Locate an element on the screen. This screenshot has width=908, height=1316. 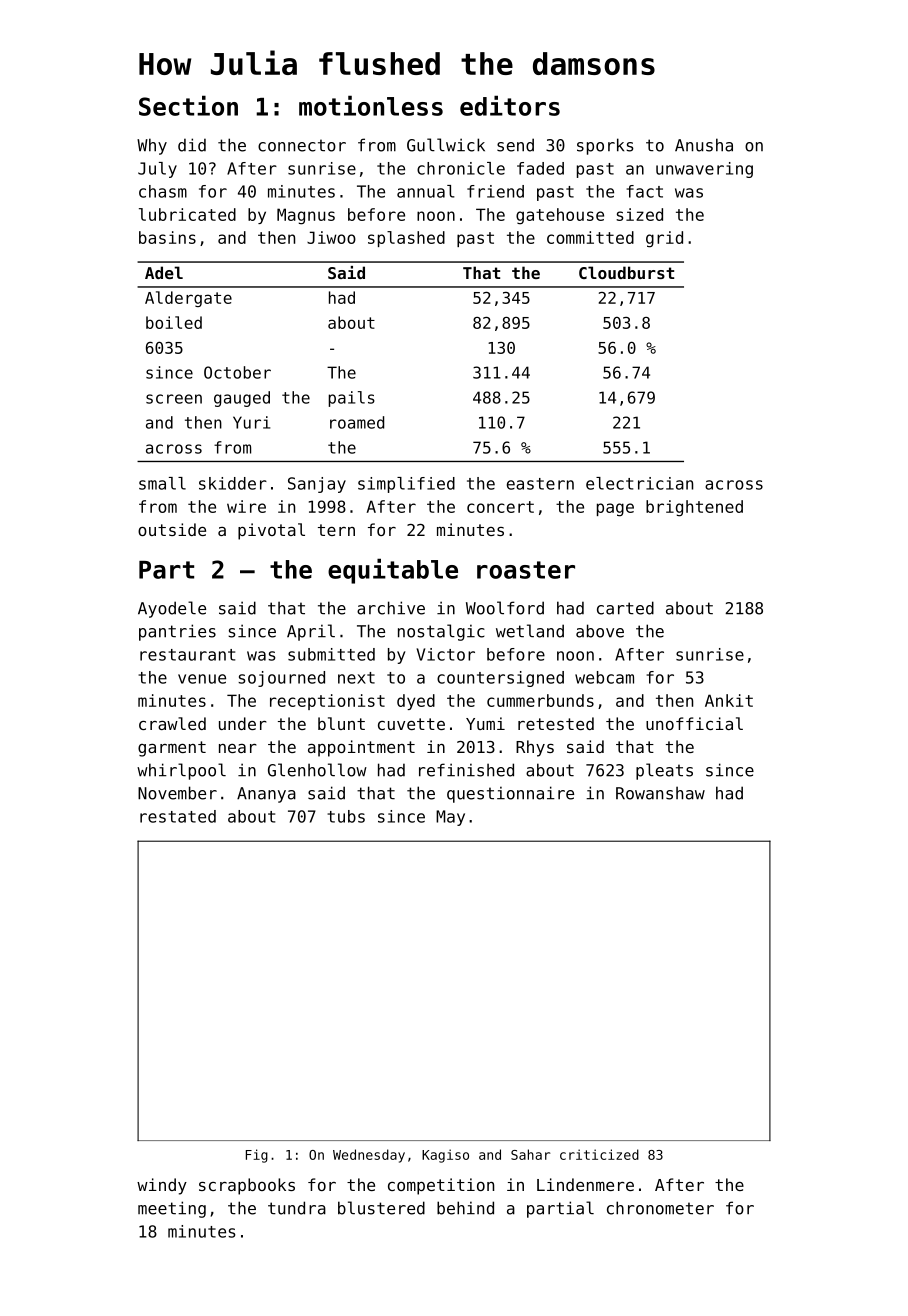
meeting is located at coordinates (172, 1209).
